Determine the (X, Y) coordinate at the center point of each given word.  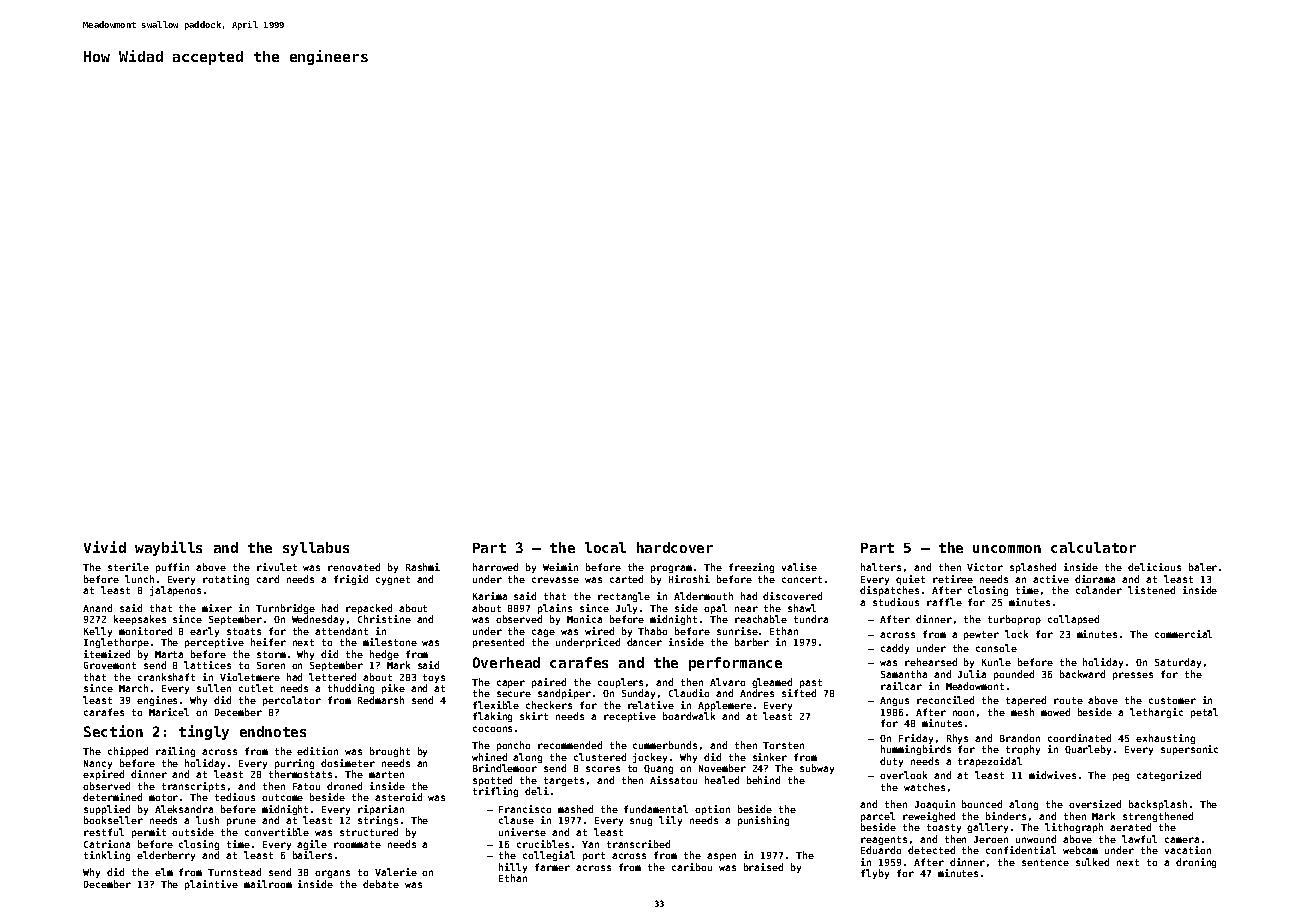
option (712, 810)
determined (112, 797)
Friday (916, 739)
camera (1182, 840)
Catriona (107, 844)
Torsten (783, 745)
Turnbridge (285, 609)
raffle (944, 602)
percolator (292, 701)
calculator (1093, 547)
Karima (490, 596)
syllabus (316, 549)
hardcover (675, 547)
